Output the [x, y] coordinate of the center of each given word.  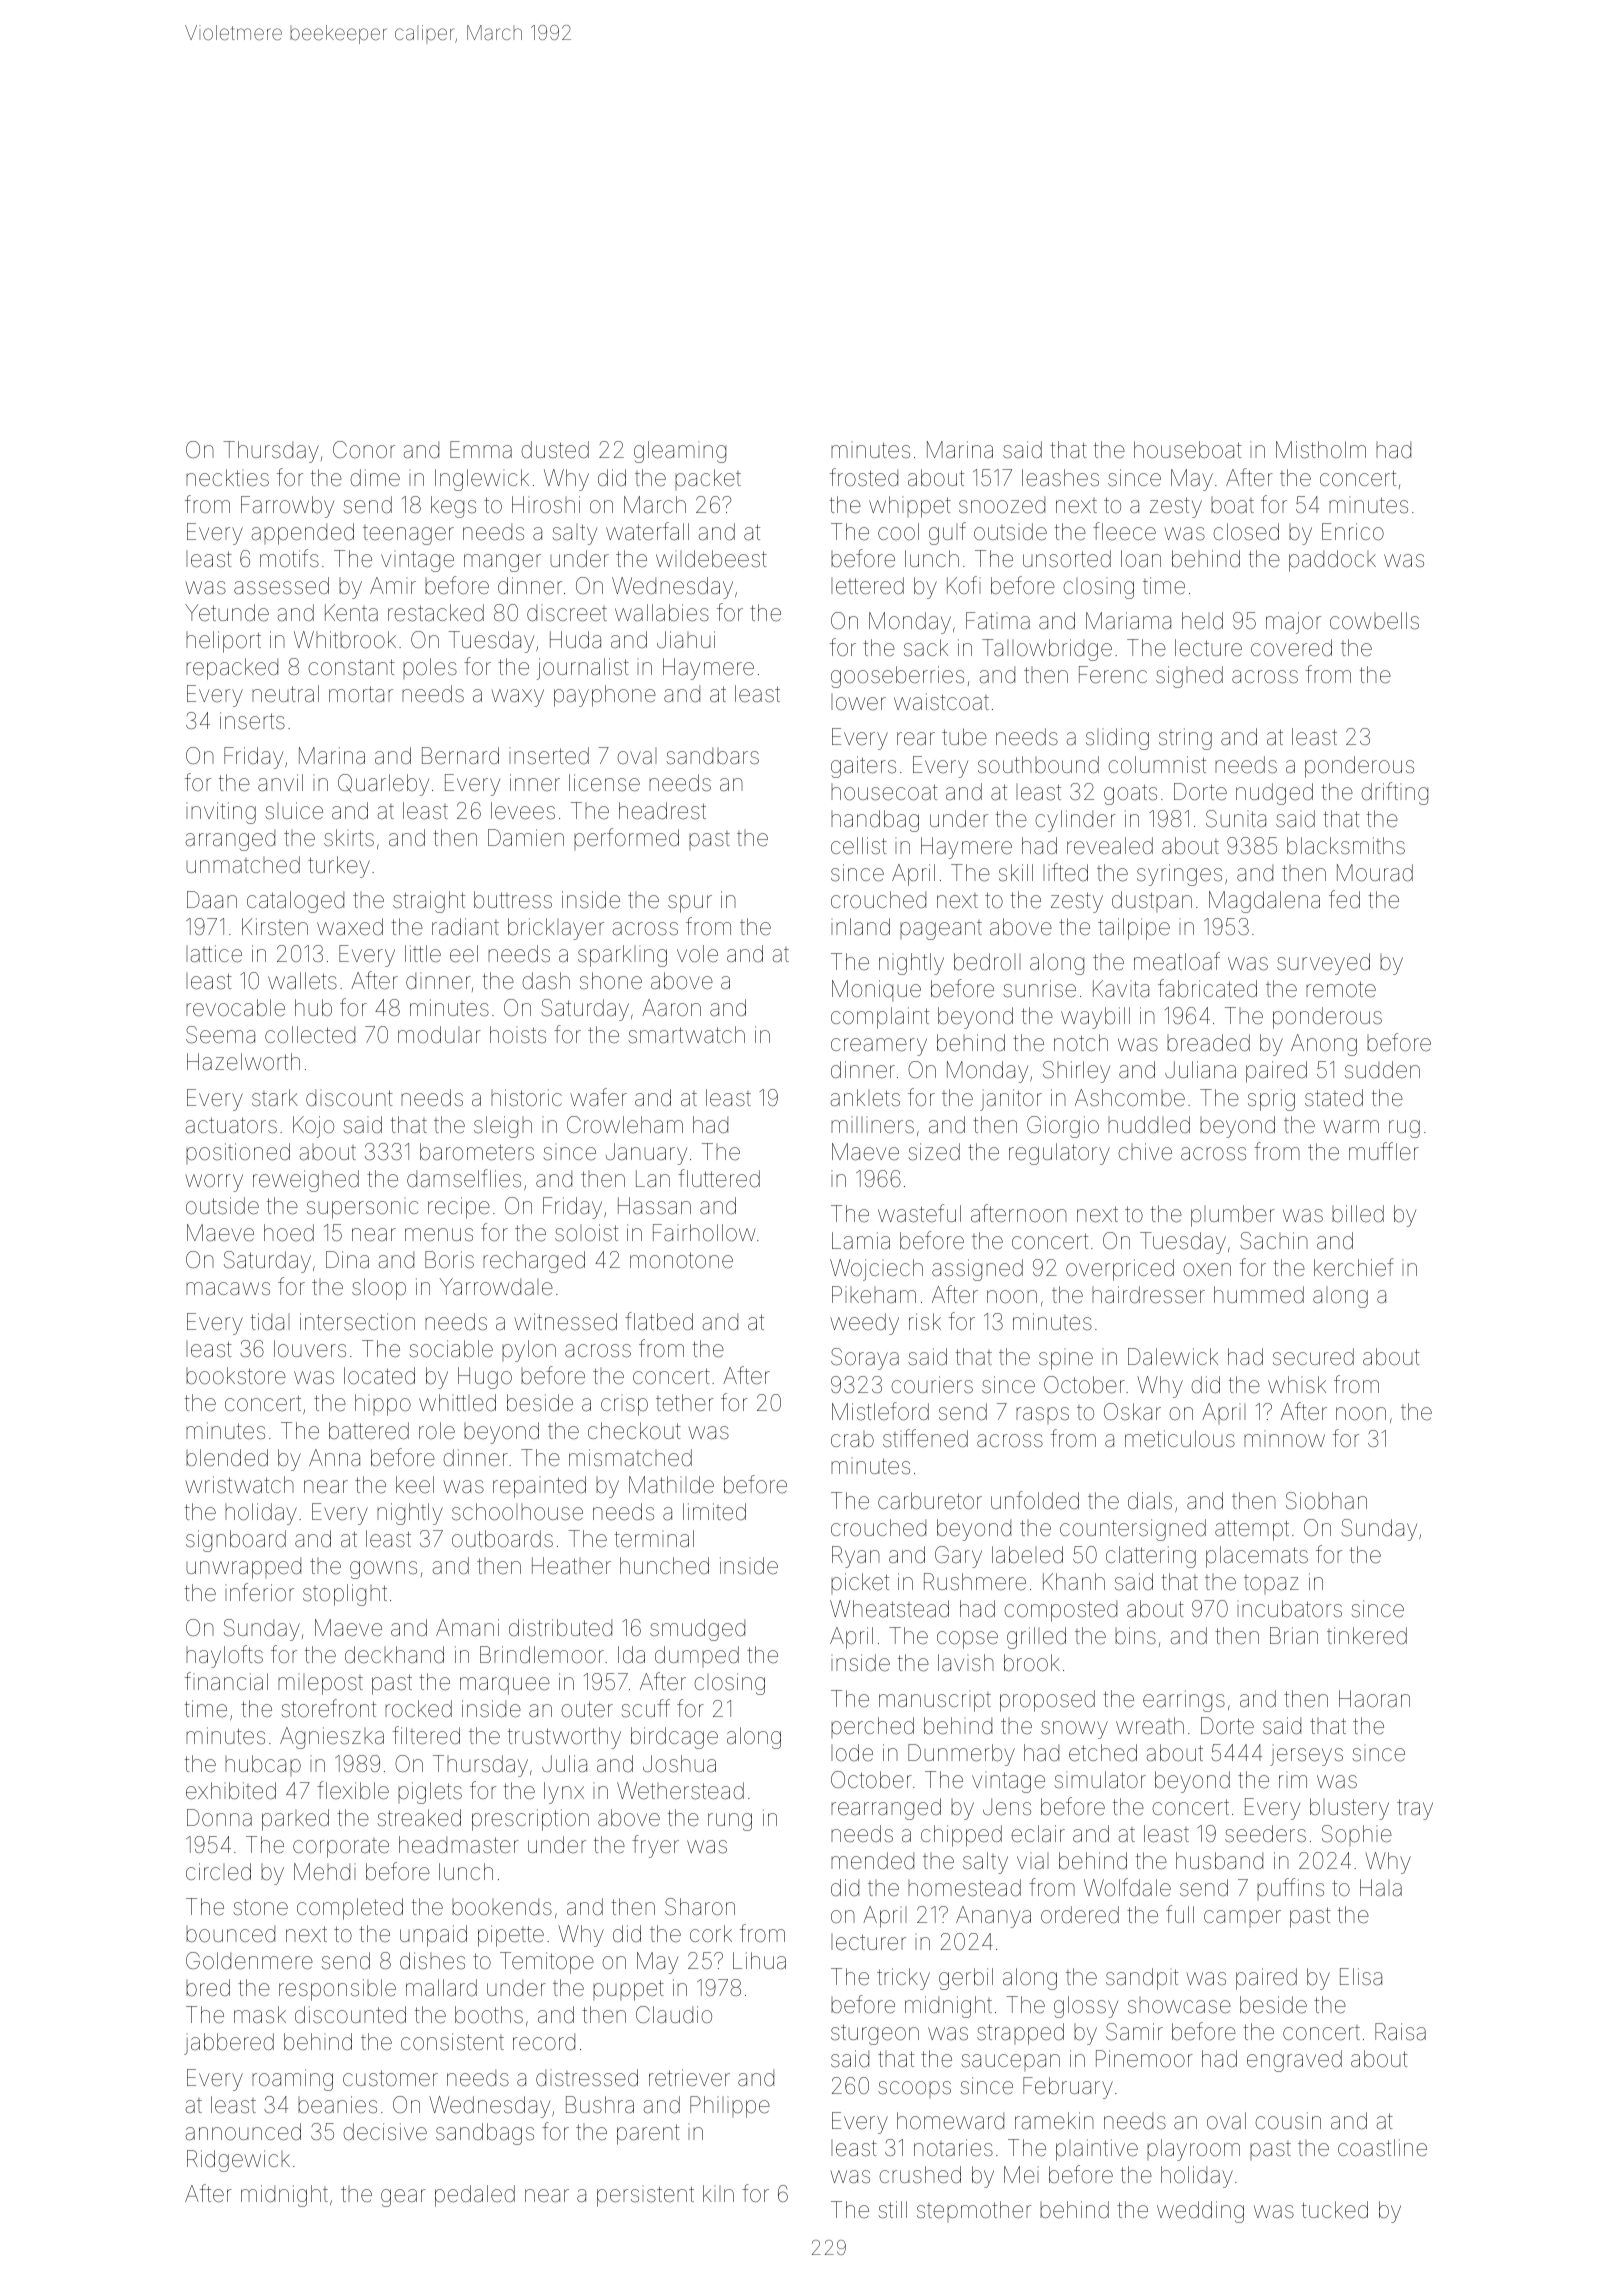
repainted [539, 1487]
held [1202, 621]
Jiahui [686, 640]
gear [403, 2198]
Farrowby [287, 507]
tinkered [1367, 1636]
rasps [1042, 1415]
